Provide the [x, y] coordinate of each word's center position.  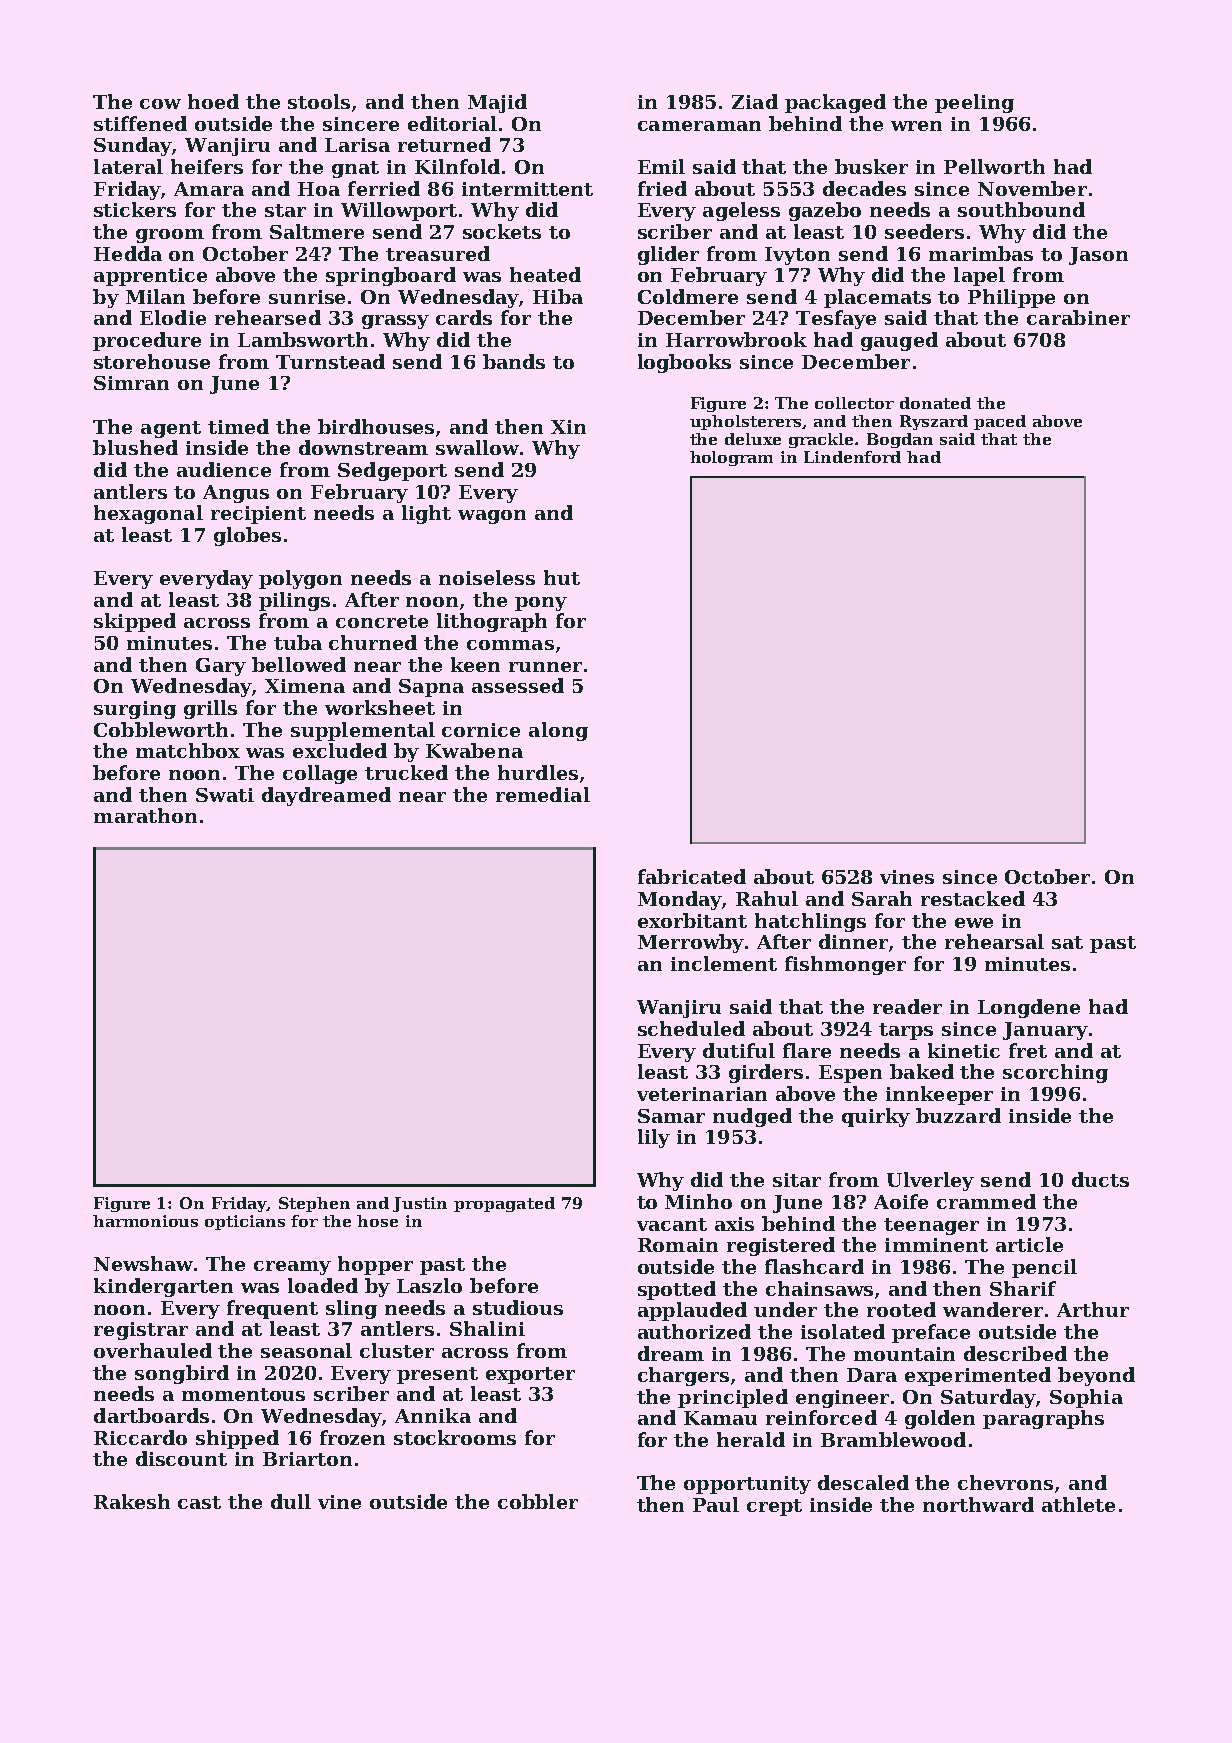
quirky [876, 1117]
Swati [225, 795]
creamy [292, 1268]
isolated [843, 1331]
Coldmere [688, 296]
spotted [677, 1290]
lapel [979, 276]
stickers [135, 209]
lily [654, 1138]
